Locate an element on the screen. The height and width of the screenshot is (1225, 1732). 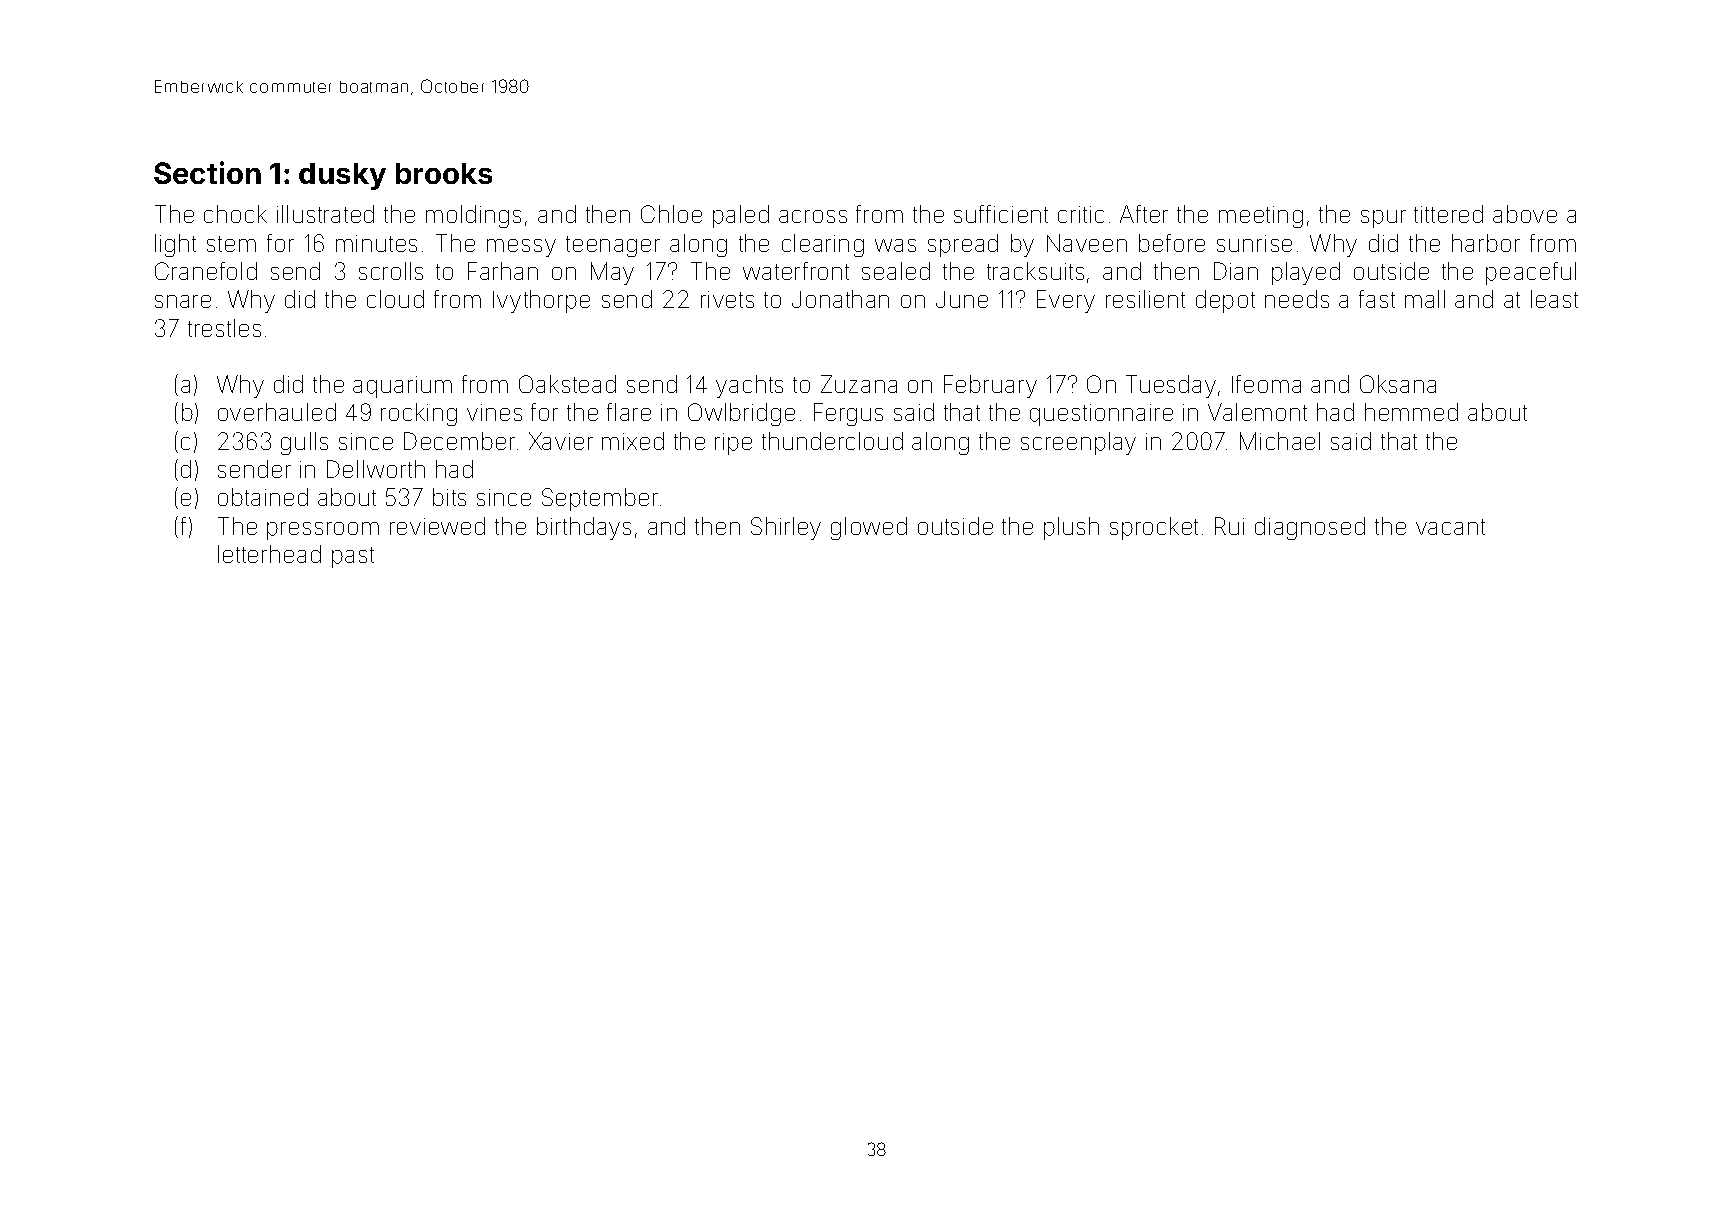
Section is located at coordinates (207, 172).
